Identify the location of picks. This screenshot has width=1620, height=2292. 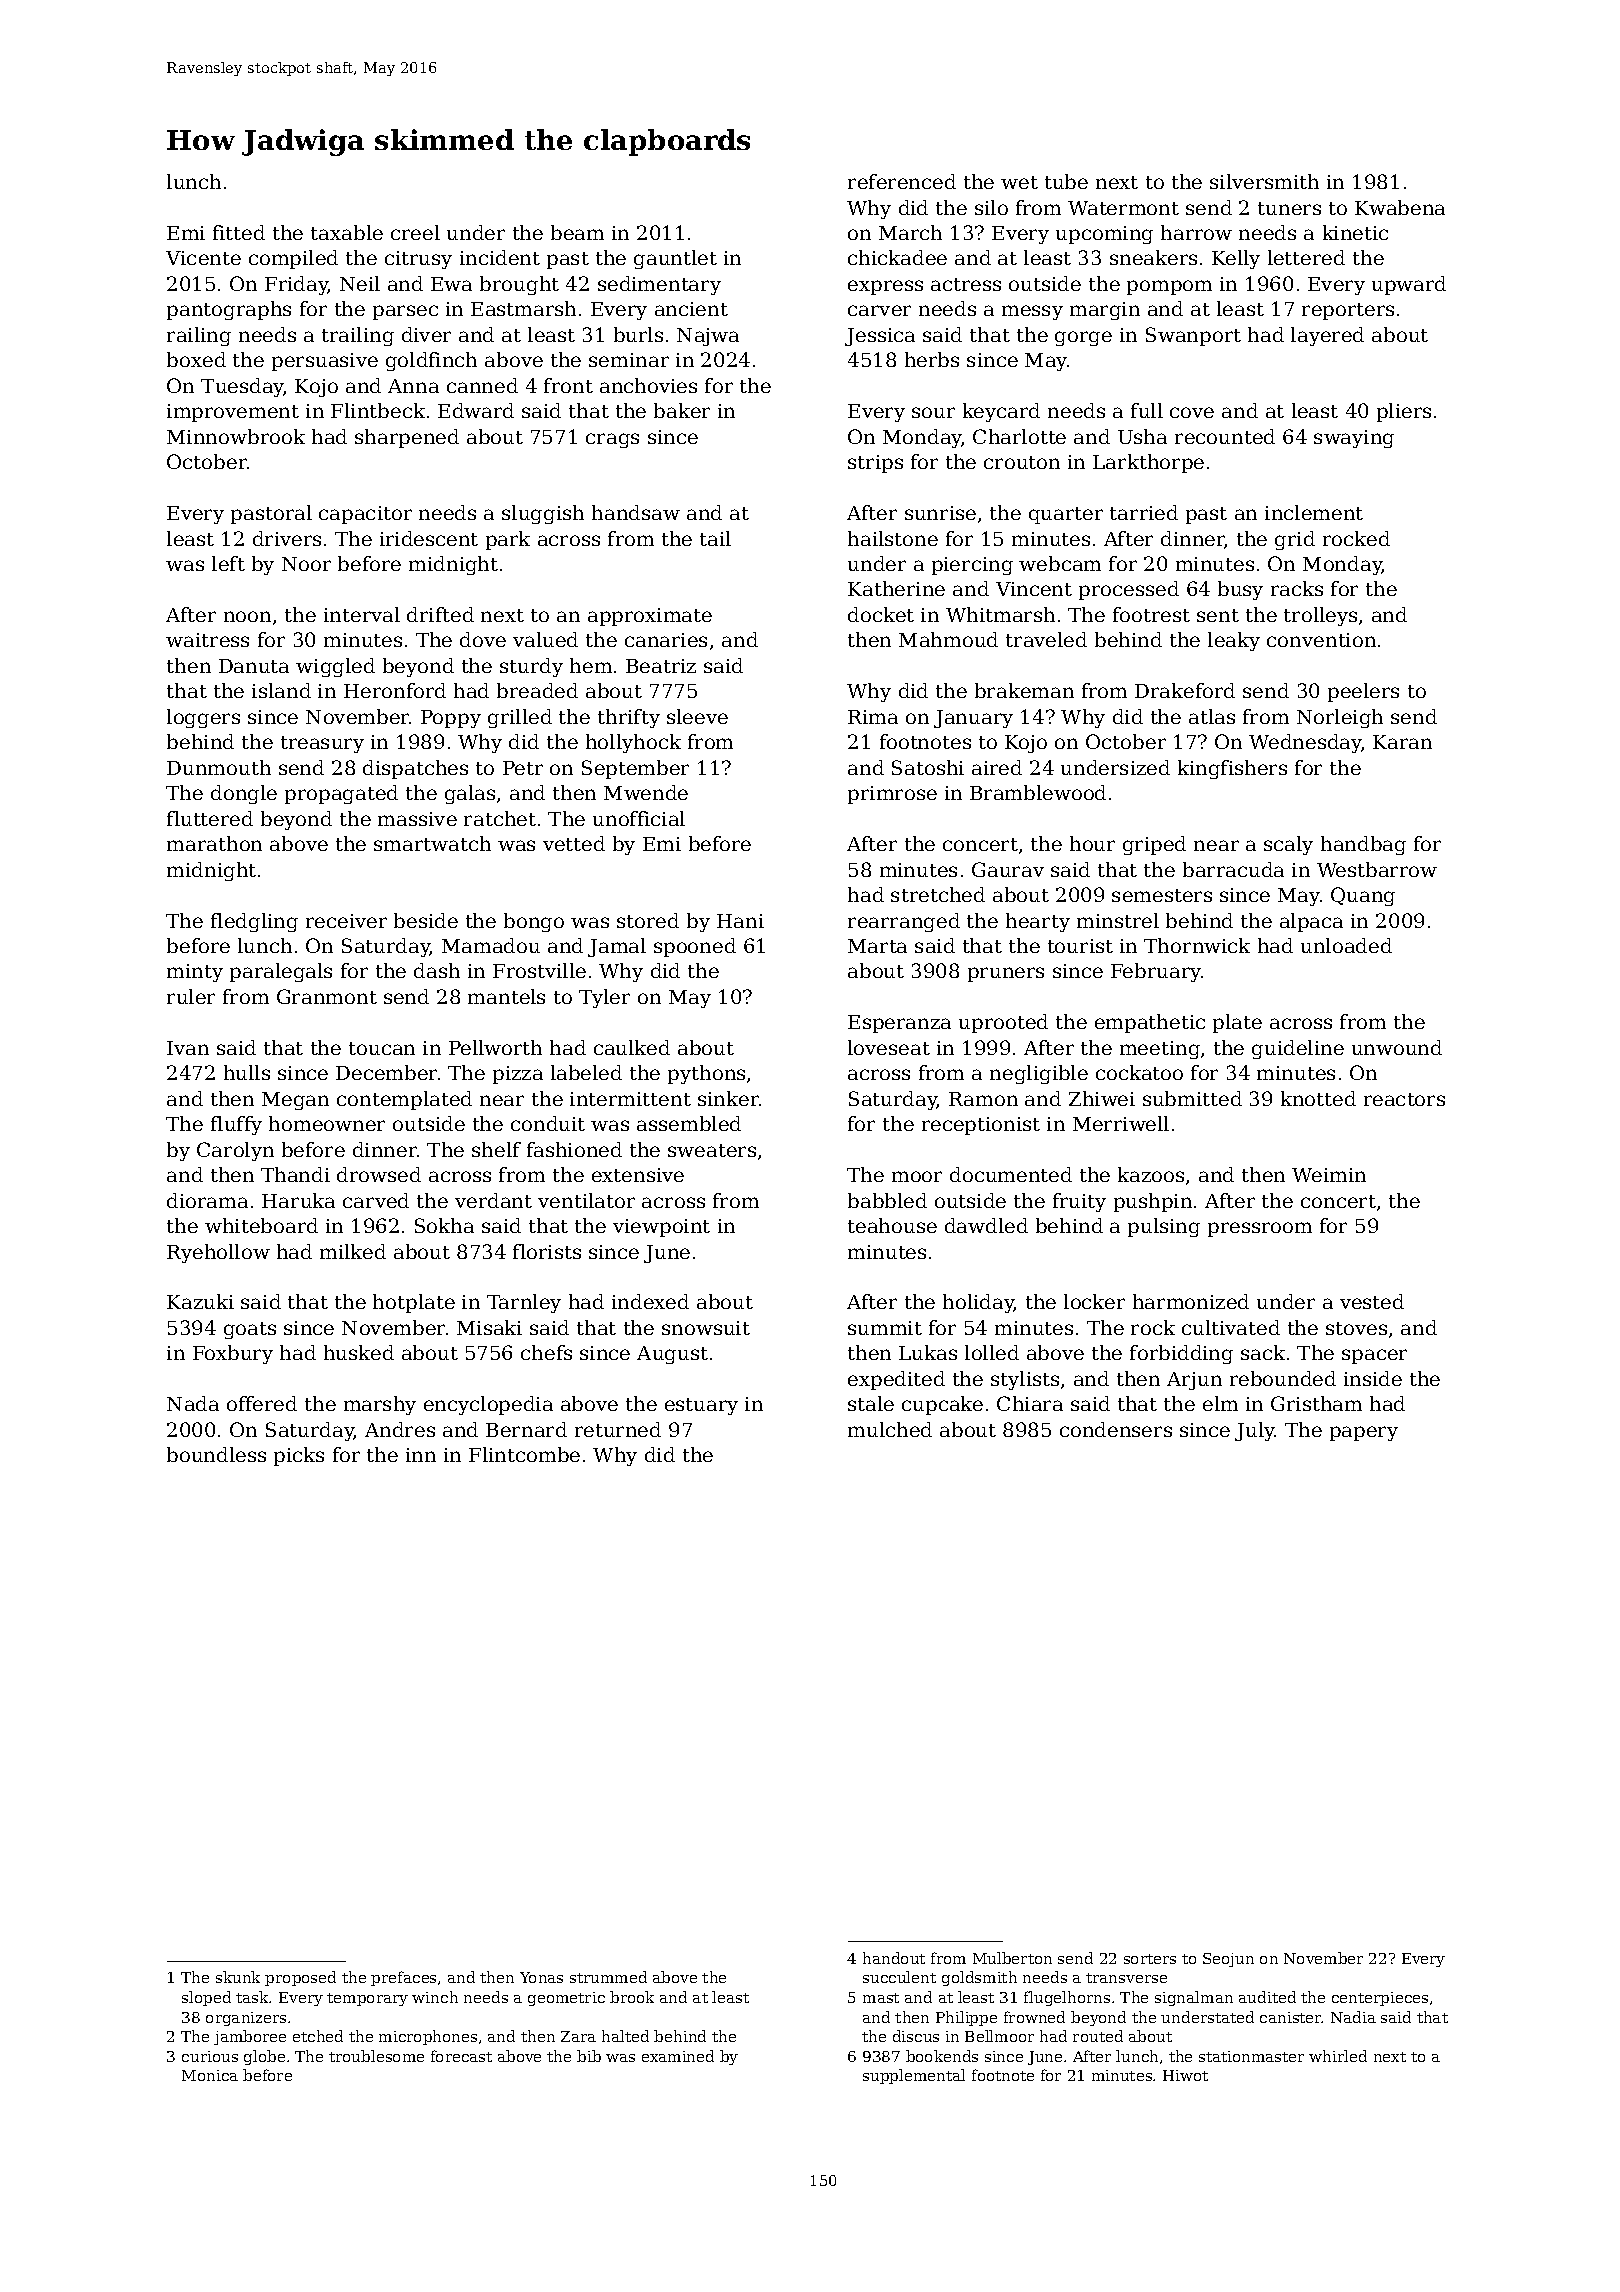
(299, 1456).
